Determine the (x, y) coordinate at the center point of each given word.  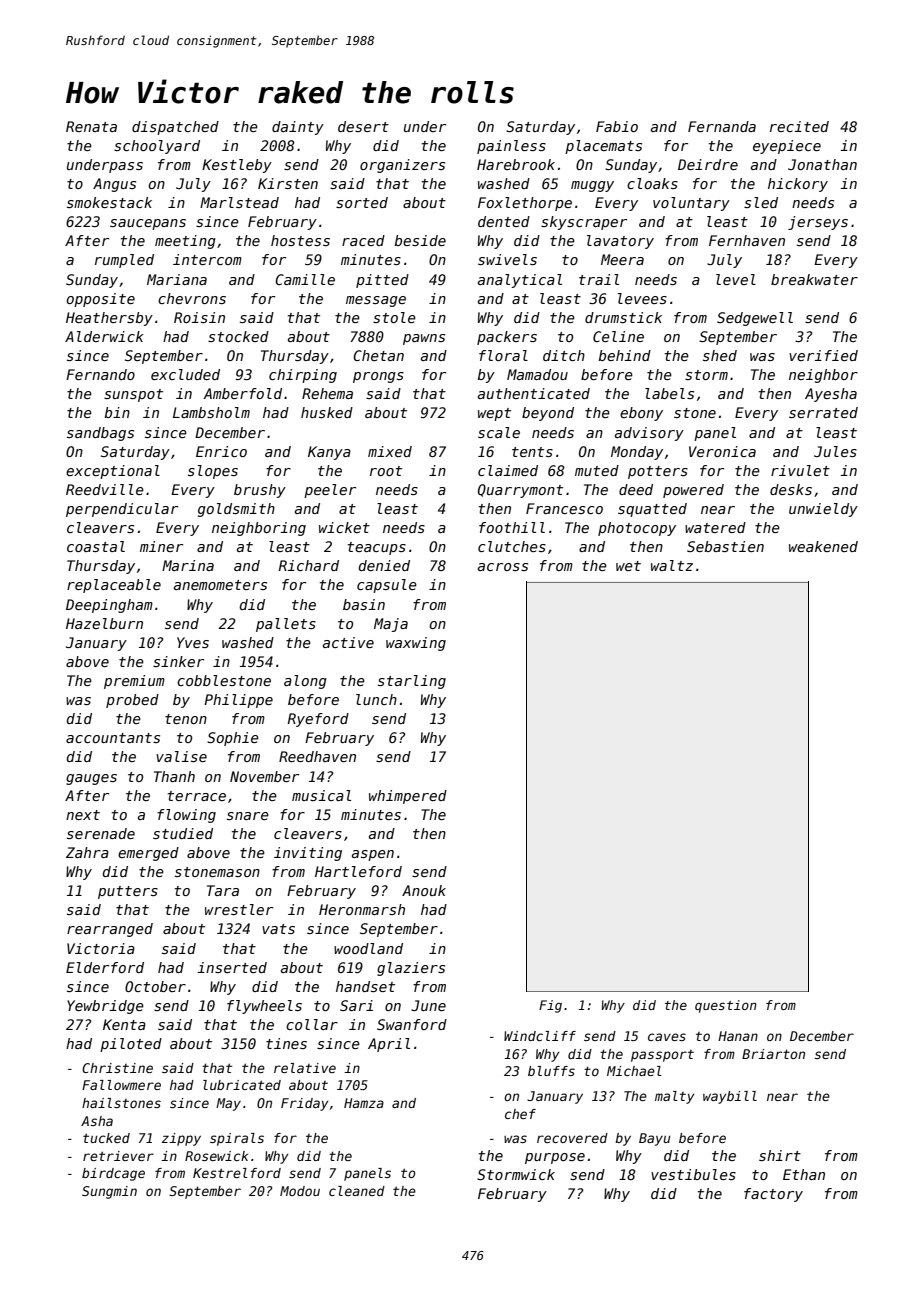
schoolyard (157, 147)
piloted (131, 1045)
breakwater (814, 279)
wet (628, 566)
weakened (823, 546)
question (726, 1006)
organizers (402, 166)
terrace (197, 796)
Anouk (424, 890)
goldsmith (236, 510)
